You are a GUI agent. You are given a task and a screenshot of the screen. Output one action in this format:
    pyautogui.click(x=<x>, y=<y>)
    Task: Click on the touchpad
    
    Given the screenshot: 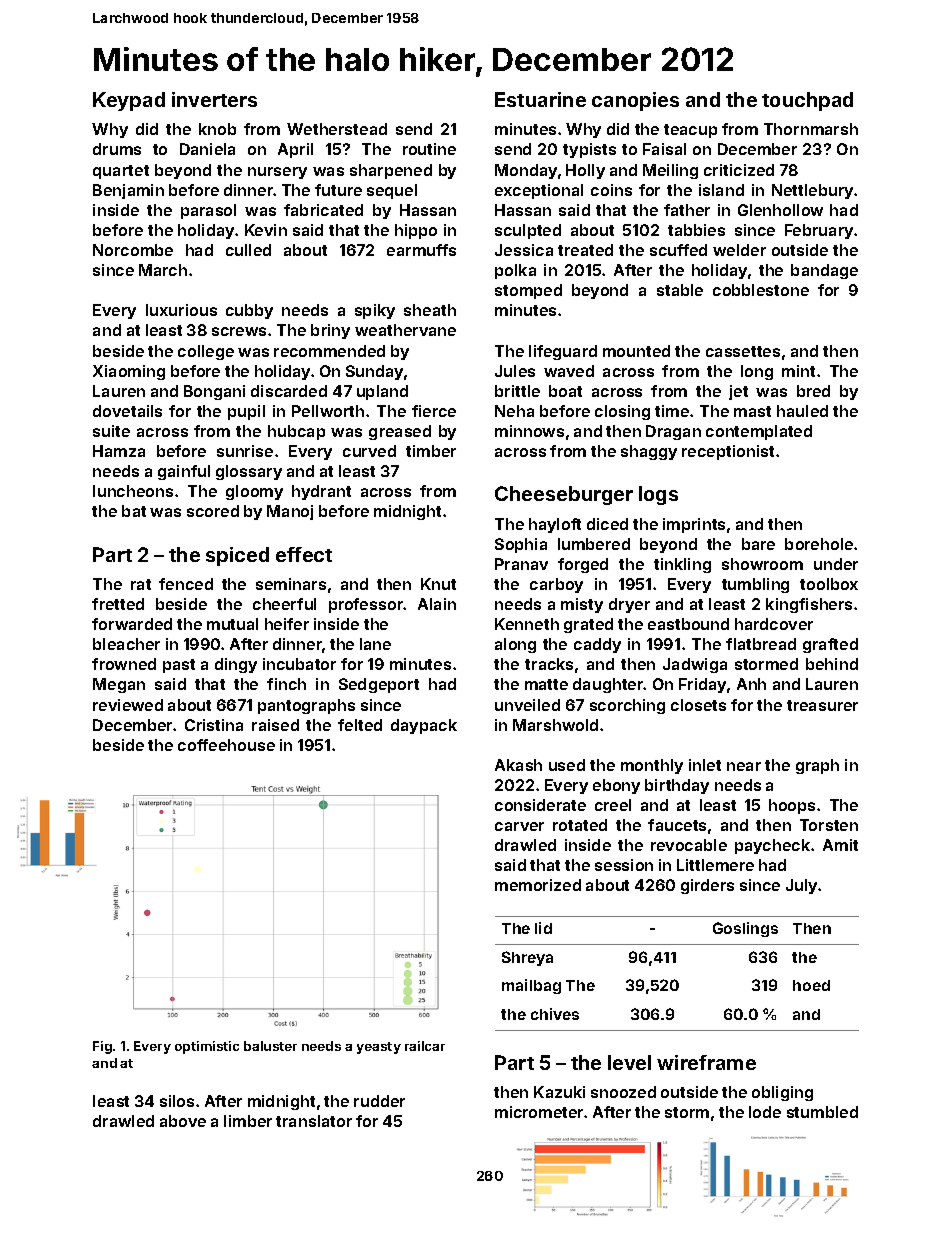 What is the action you would take?
    pyautogui.click(x=807, y=101)
